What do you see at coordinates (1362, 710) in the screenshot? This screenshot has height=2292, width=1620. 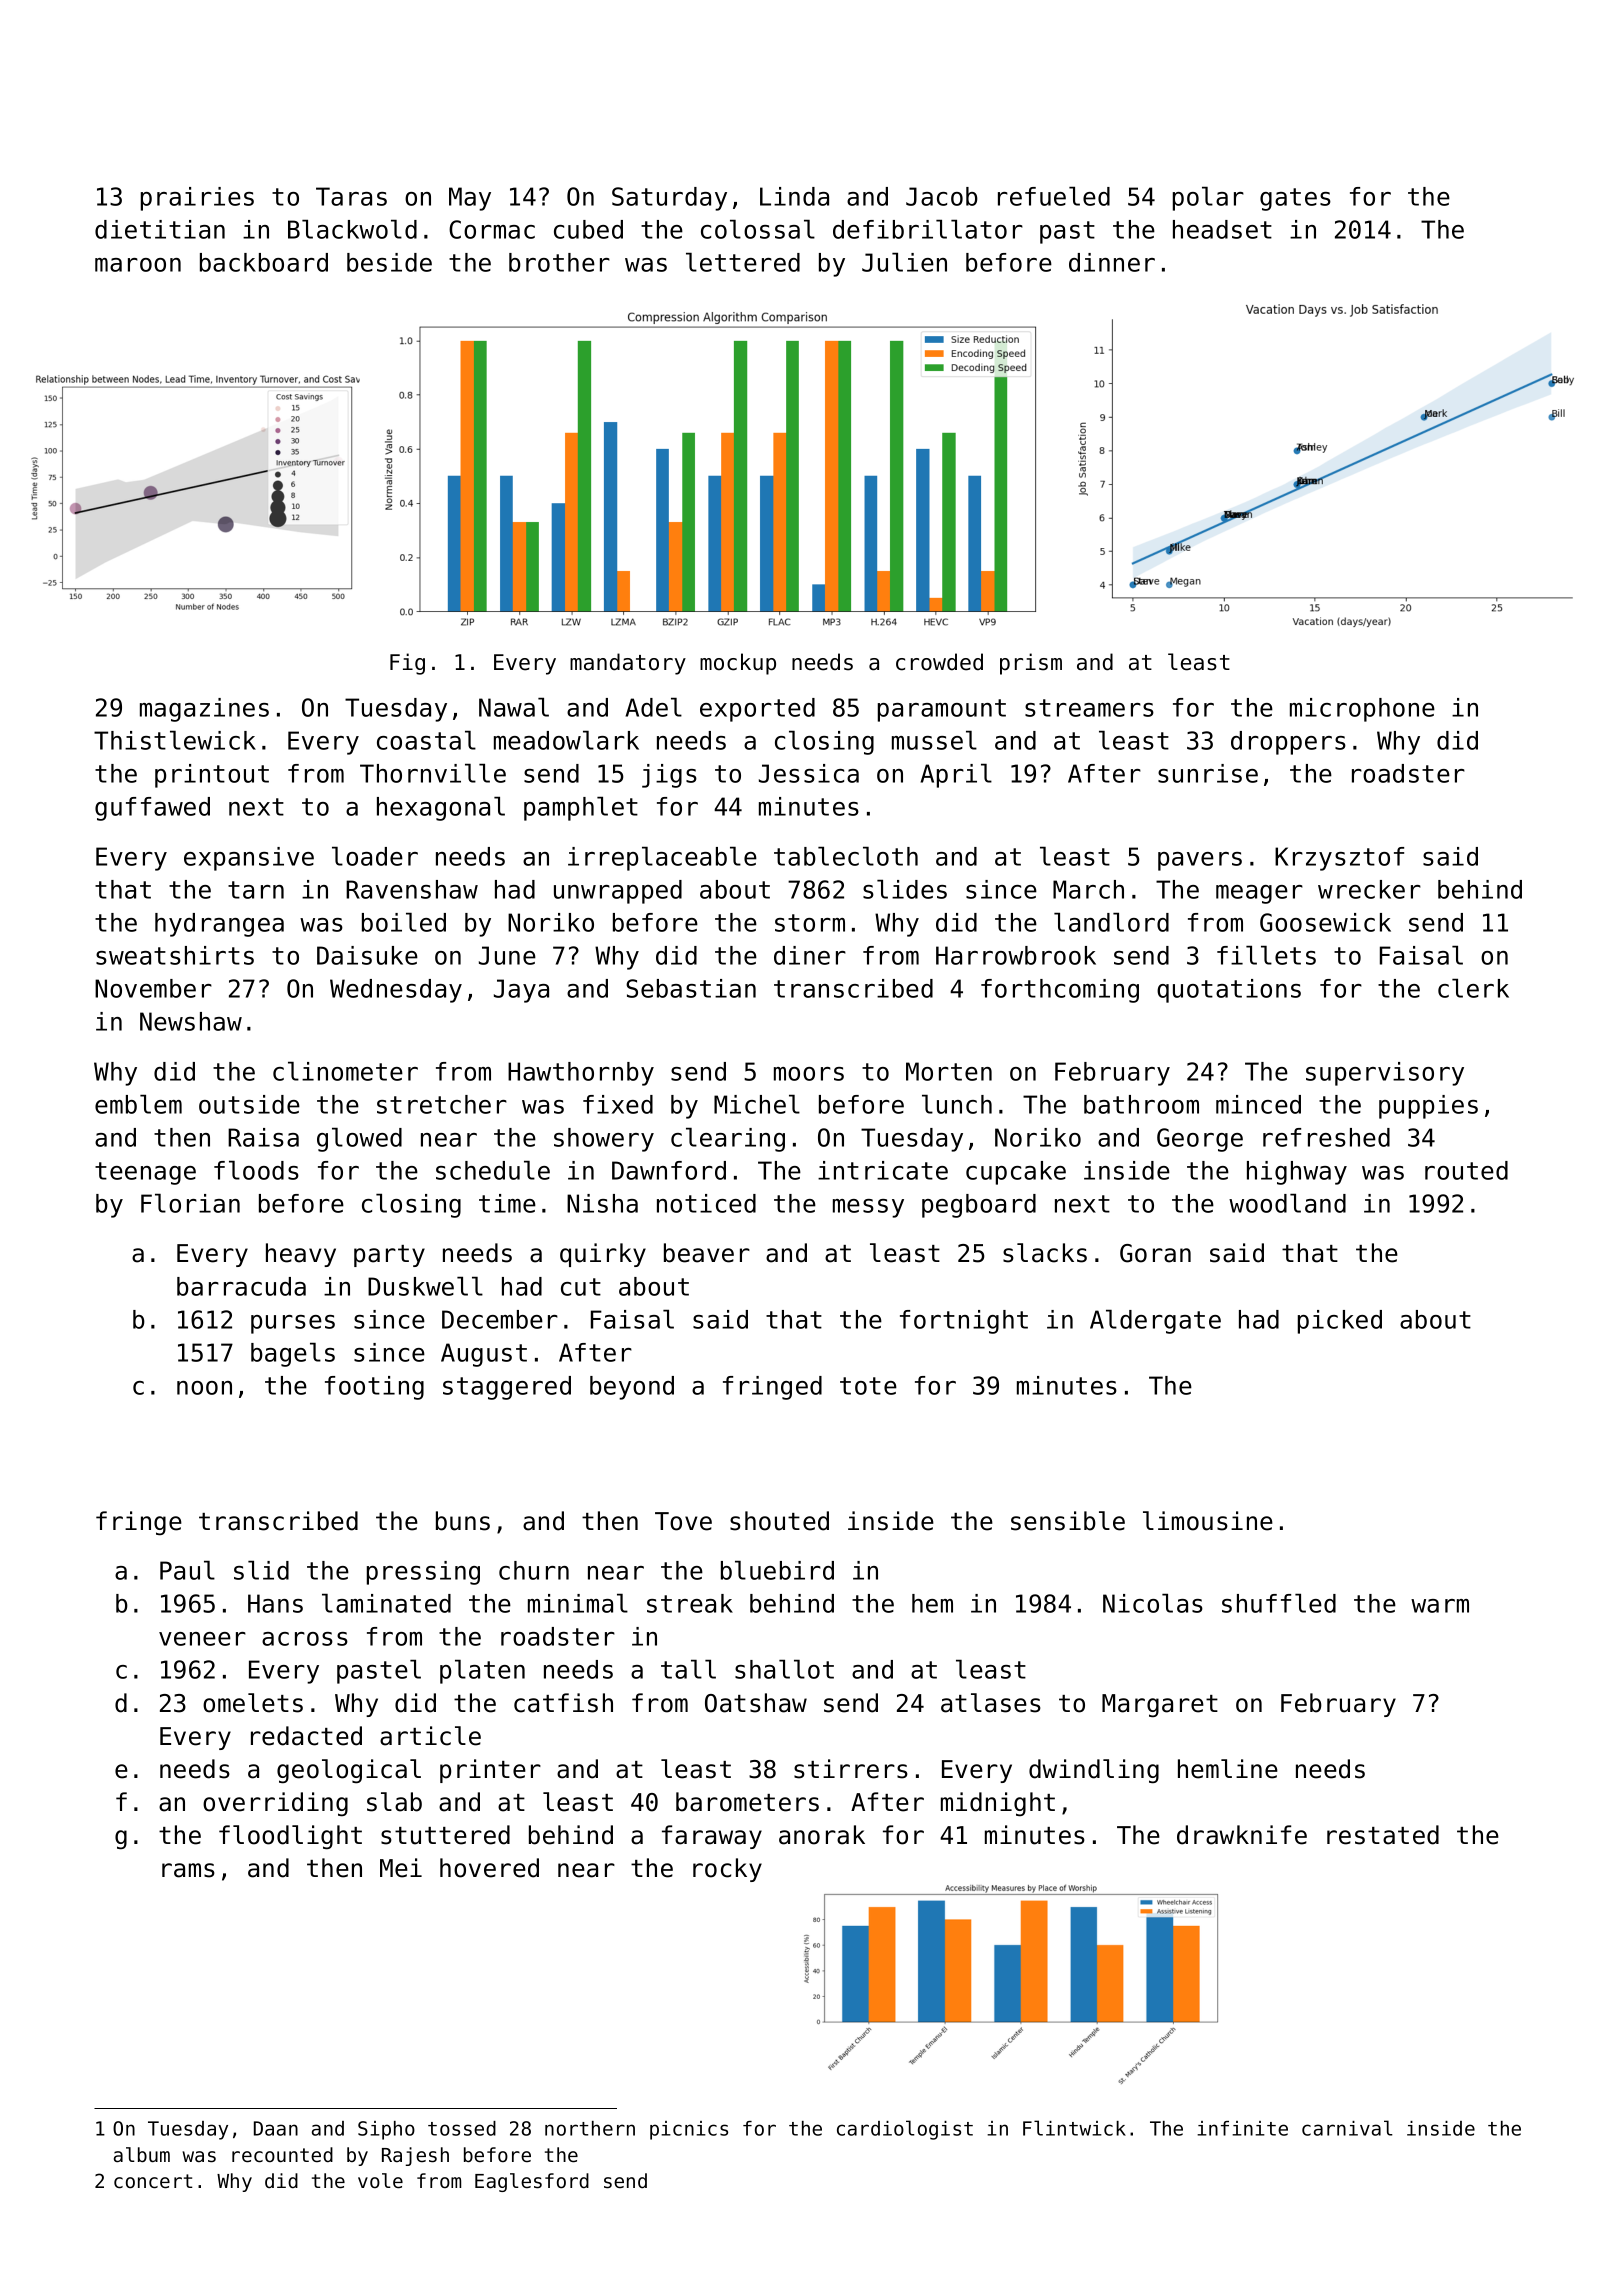 I see `microphone` at bounding box center [1362, 710].
